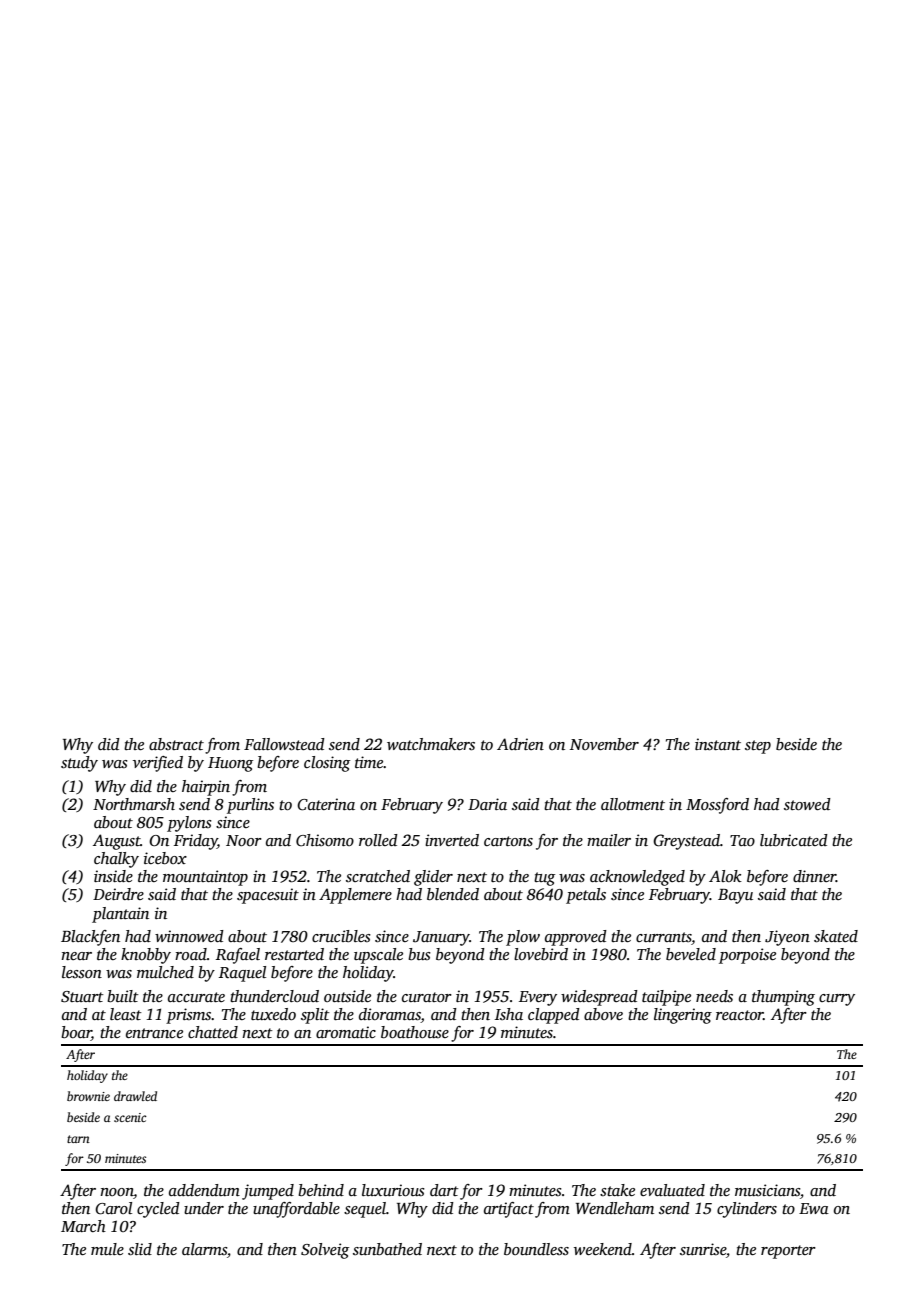  I want to click on evaluated, so click(672, 1190).
